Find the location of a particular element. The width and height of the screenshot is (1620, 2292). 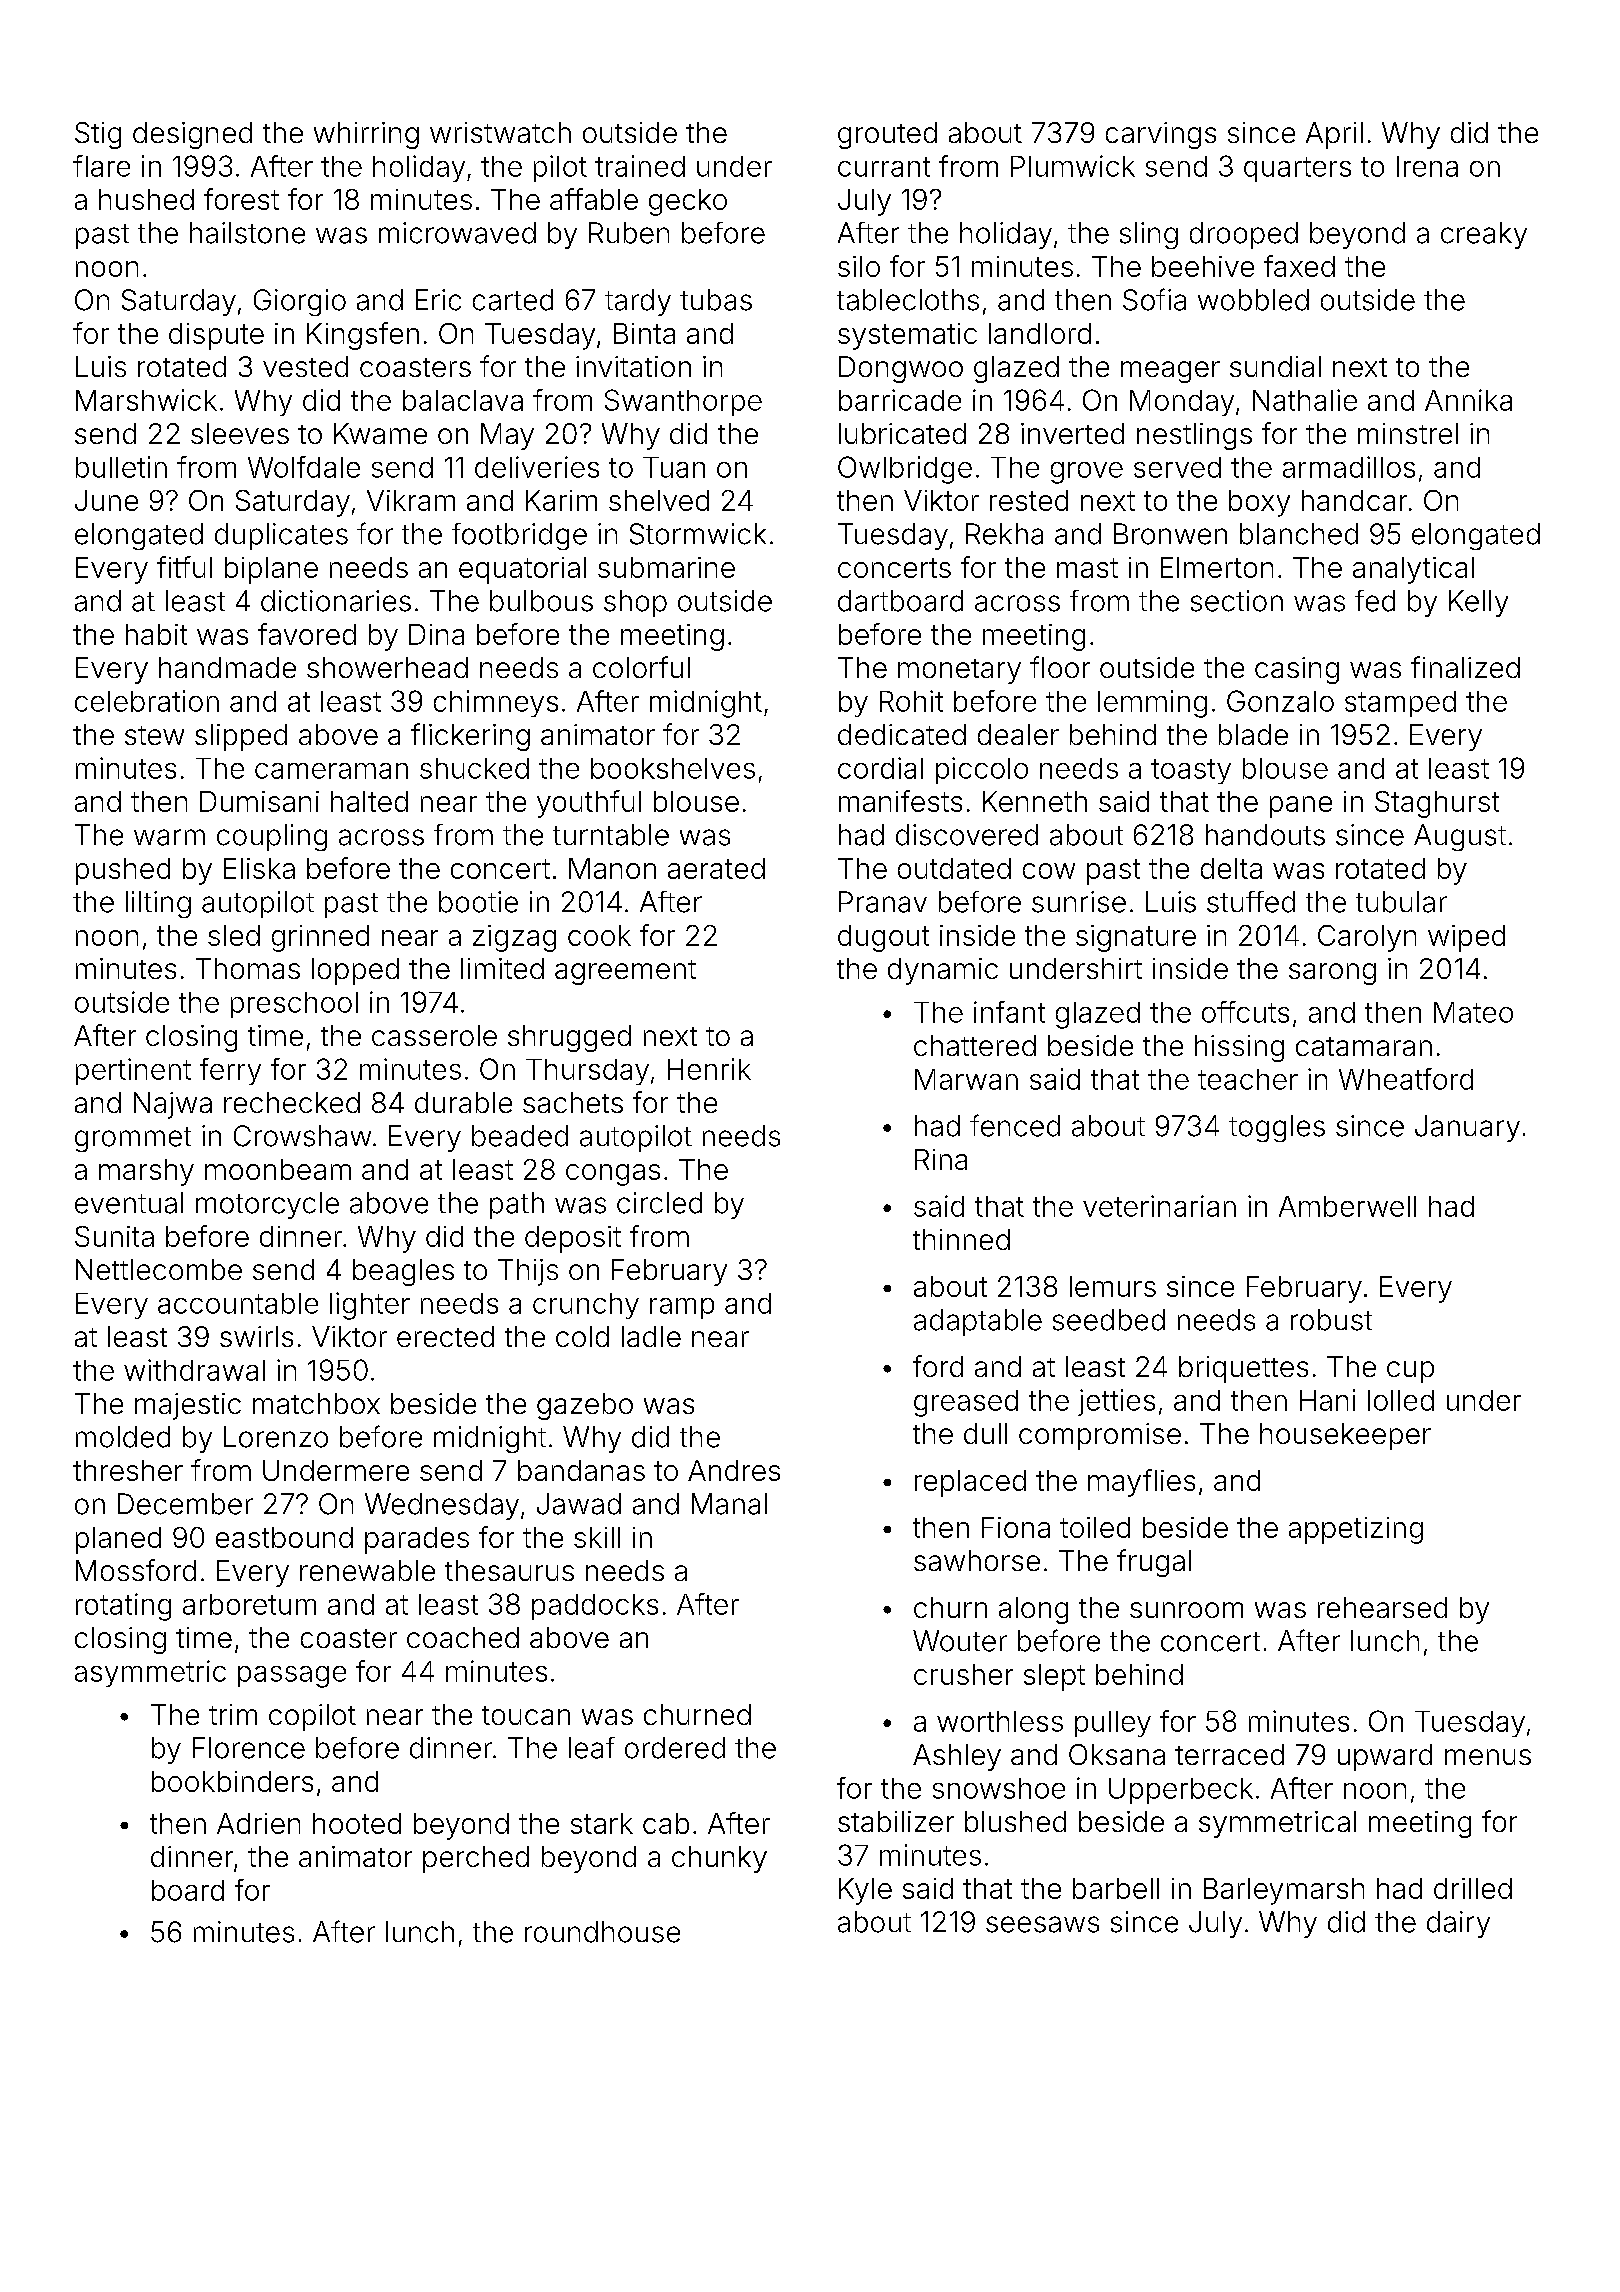

currant is located at coordinates (884, 167).
